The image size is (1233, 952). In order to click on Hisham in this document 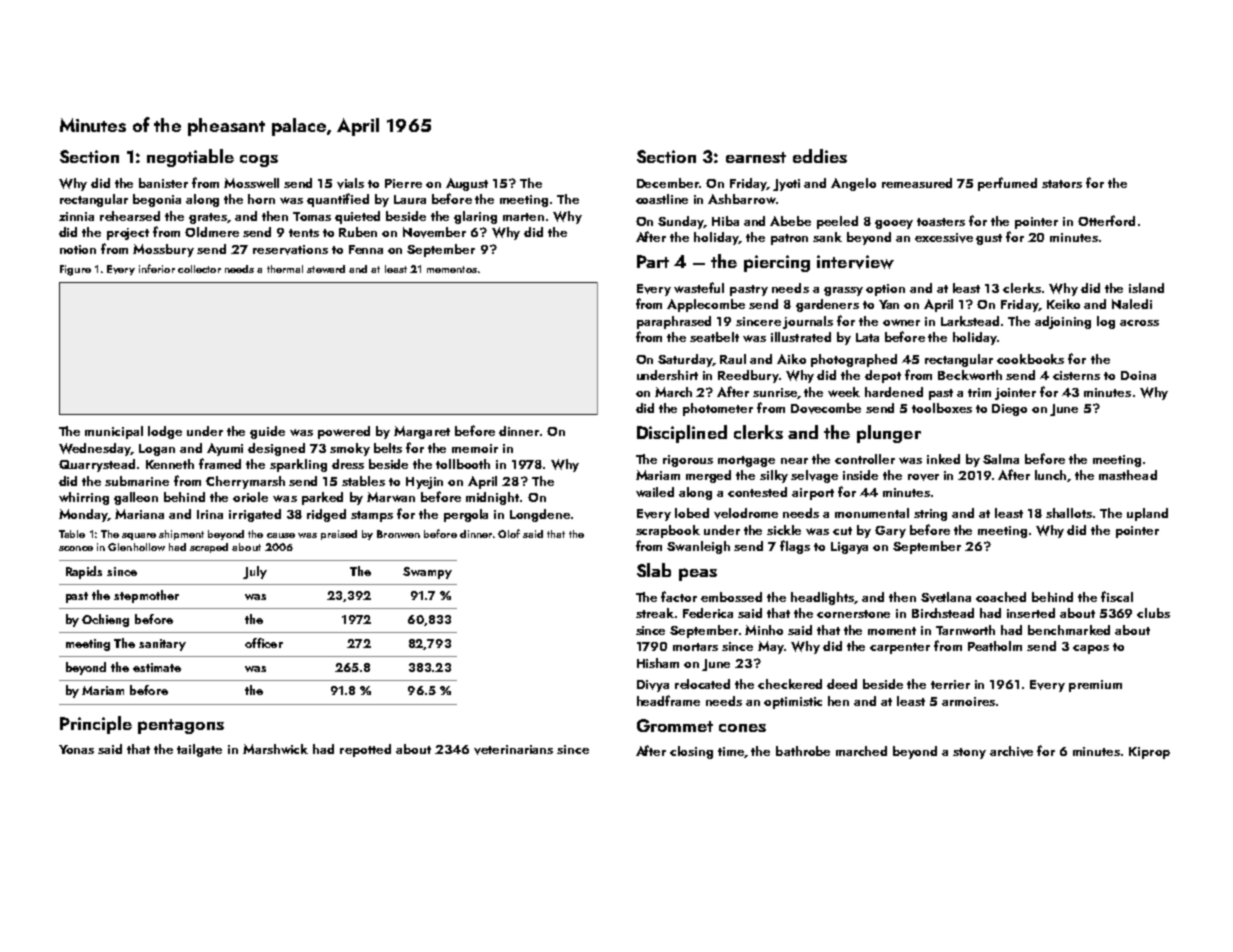, I will do `click(658, 663)`.
